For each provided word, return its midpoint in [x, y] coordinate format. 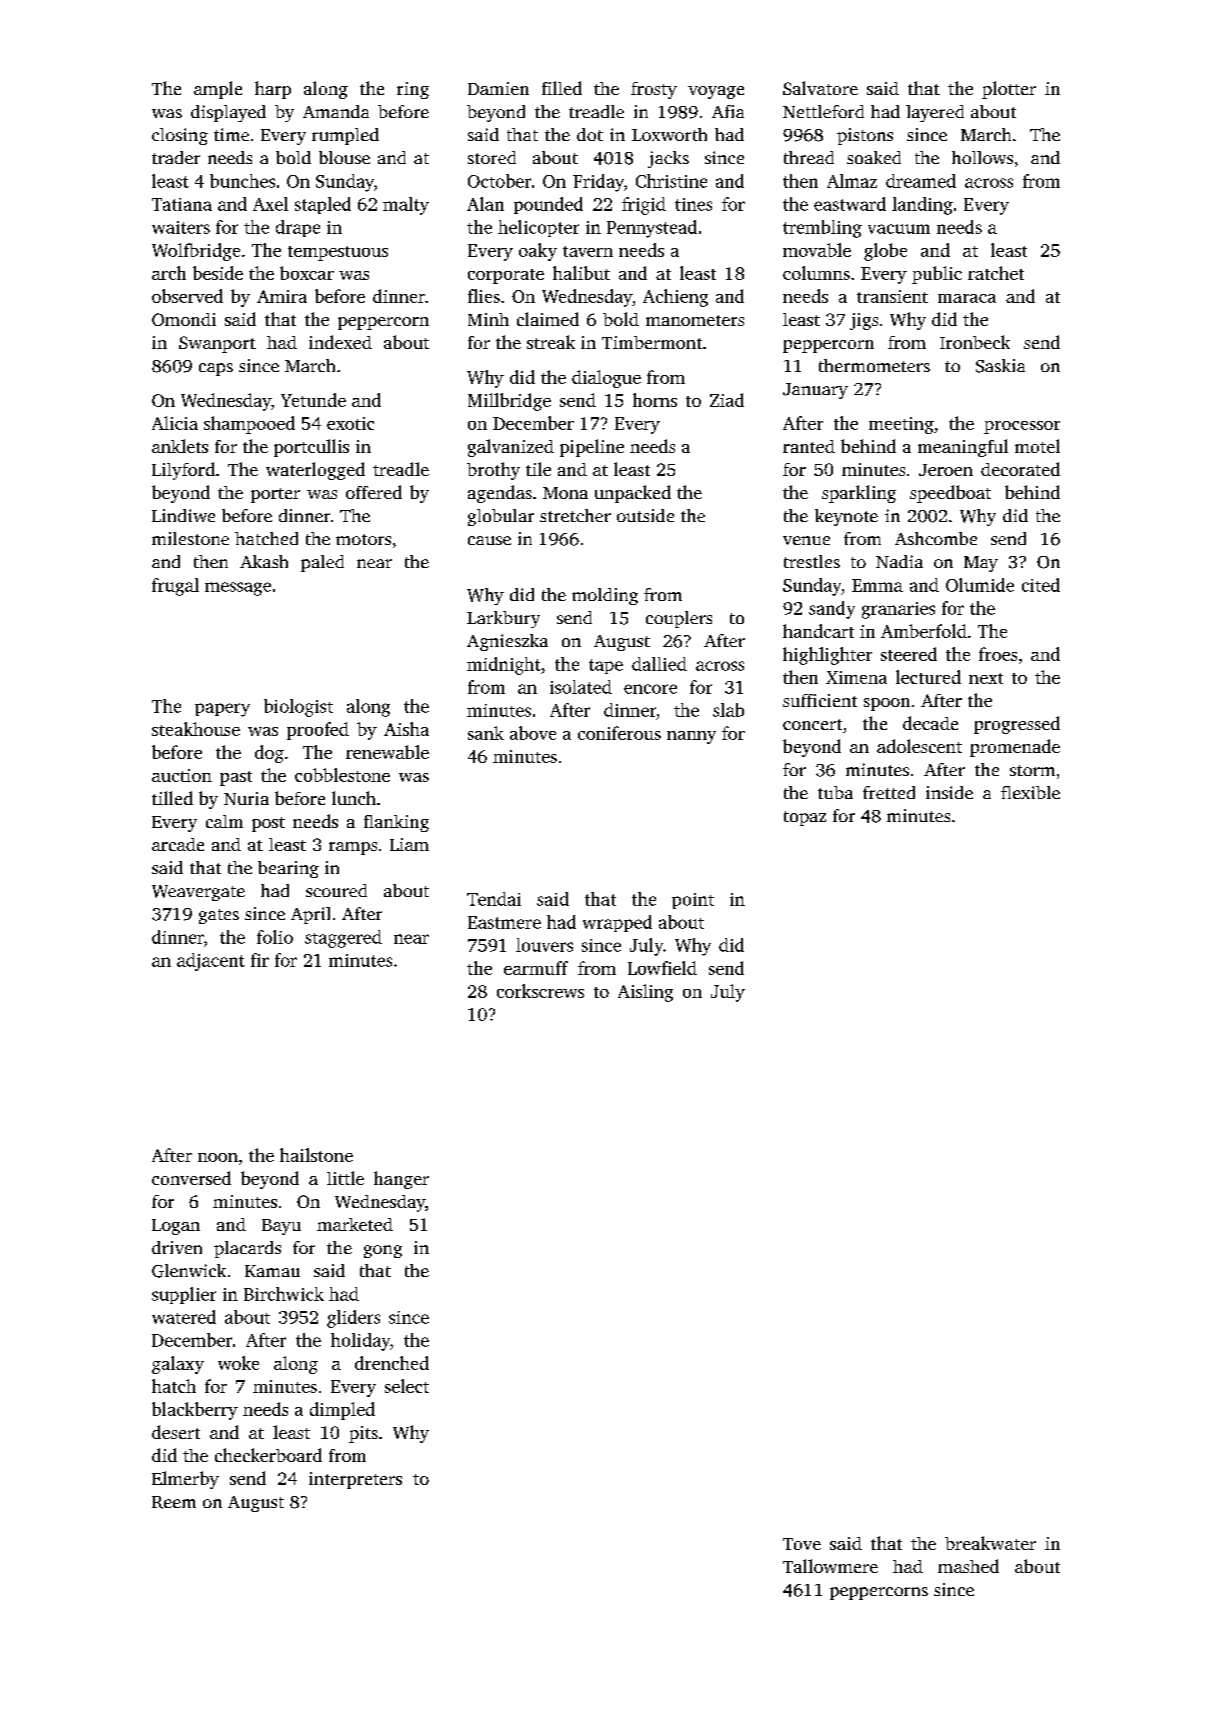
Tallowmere [830, 1566]
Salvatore [820, 88]
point [693, 901]
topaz [805, 818]
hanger [401, 1180]
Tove [802, 1544]
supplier [184, 1295]
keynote [846, 517]
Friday [598, 183]
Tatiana [182, 204]
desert [176, 1432]
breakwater [990, 1543]
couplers [679, 619]
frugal [175, 587]
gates [219, 916]
